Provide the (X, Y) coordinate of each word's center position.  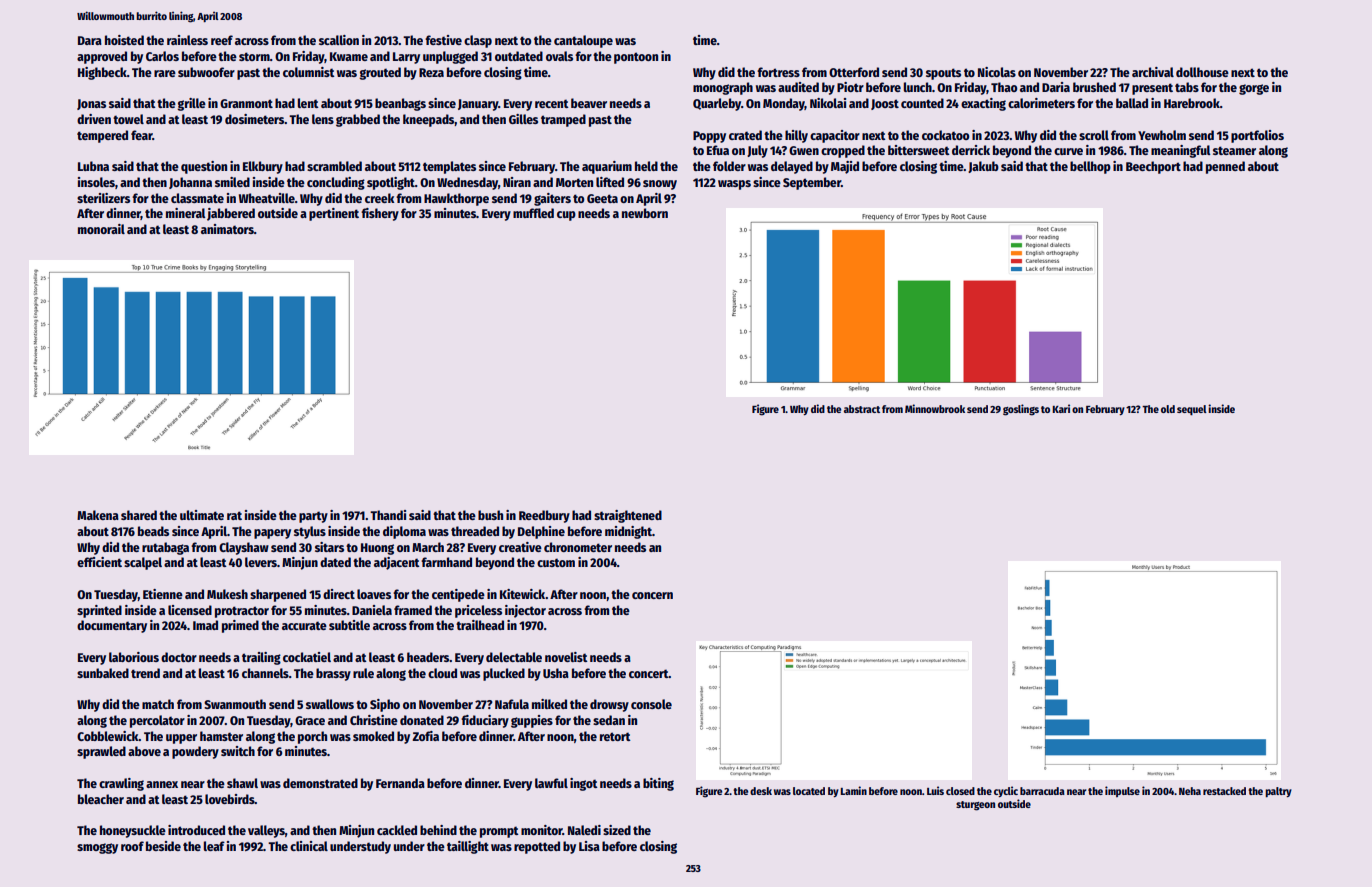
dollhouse (1202, 72)
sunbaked (103, 673)
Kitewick (522, 594)
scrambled (334, 166)
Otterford (854, 72)
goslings (1021, 410)
